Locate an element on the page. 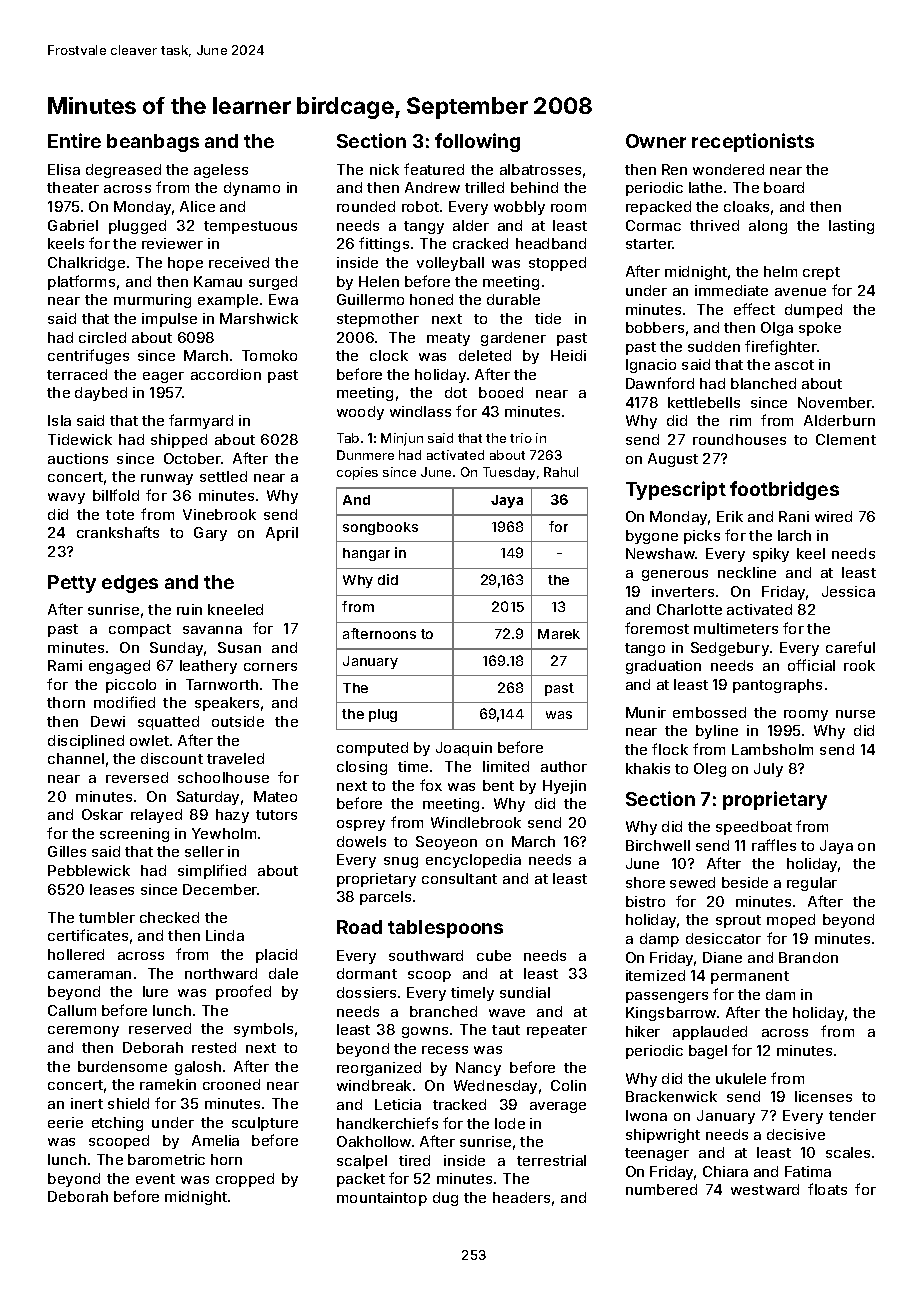  Gabriel is located at coordinates (73, 225).
